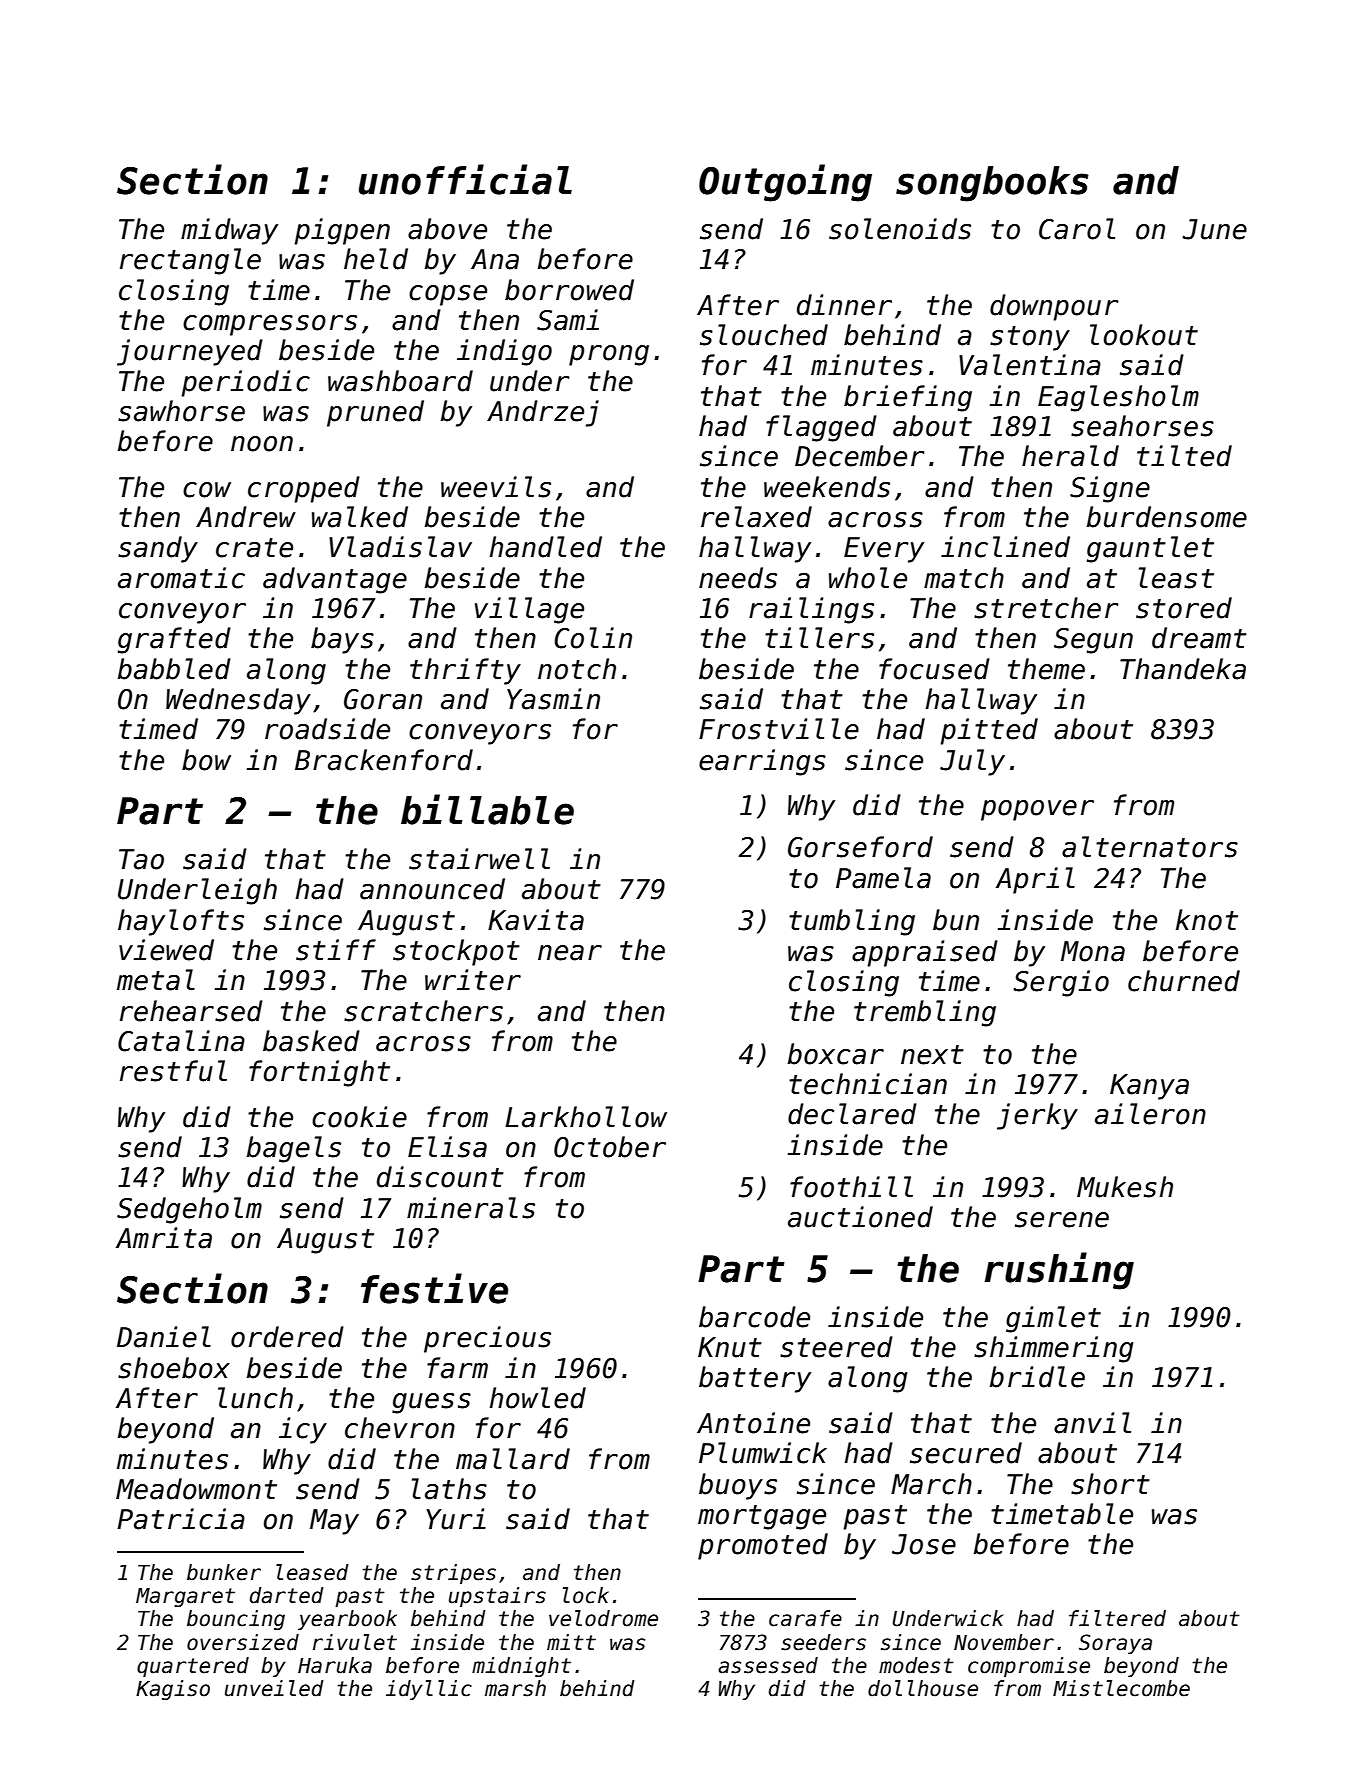 The image size is (1369, 1771). Describe the element at coordinates (844, 305) in the document. I see `dinner` at that location.
